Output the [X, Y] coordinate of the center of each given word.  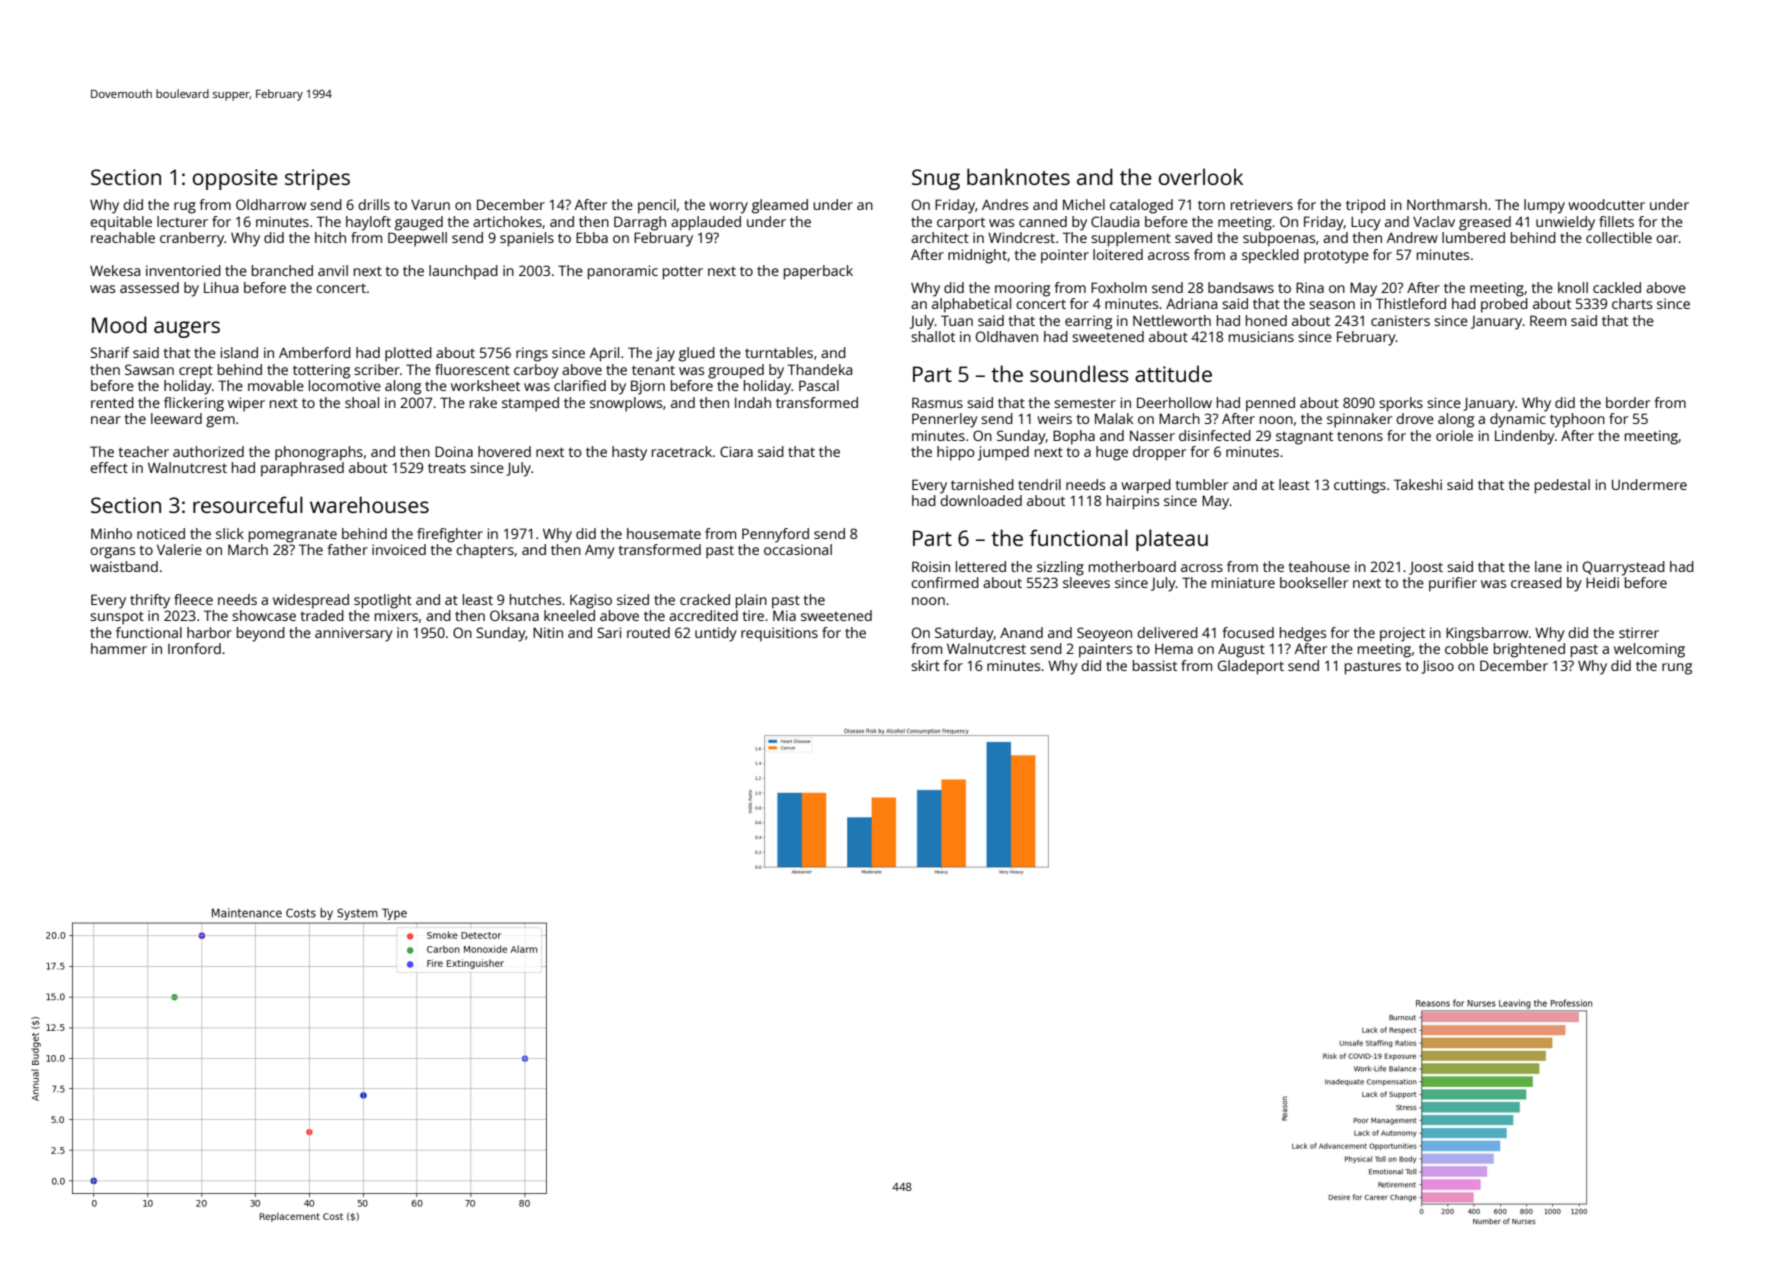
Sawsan [149, 369]
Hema [1174, 648]
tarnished [982, 484]
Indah [753, 402]
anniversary [354, 634]
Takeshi [1418, 484]
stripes [317, 179]
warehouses [369, 504]
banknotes [1018, 176]
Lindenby [1525, 437]
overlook [1201, 176]
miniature [1243, 582]
